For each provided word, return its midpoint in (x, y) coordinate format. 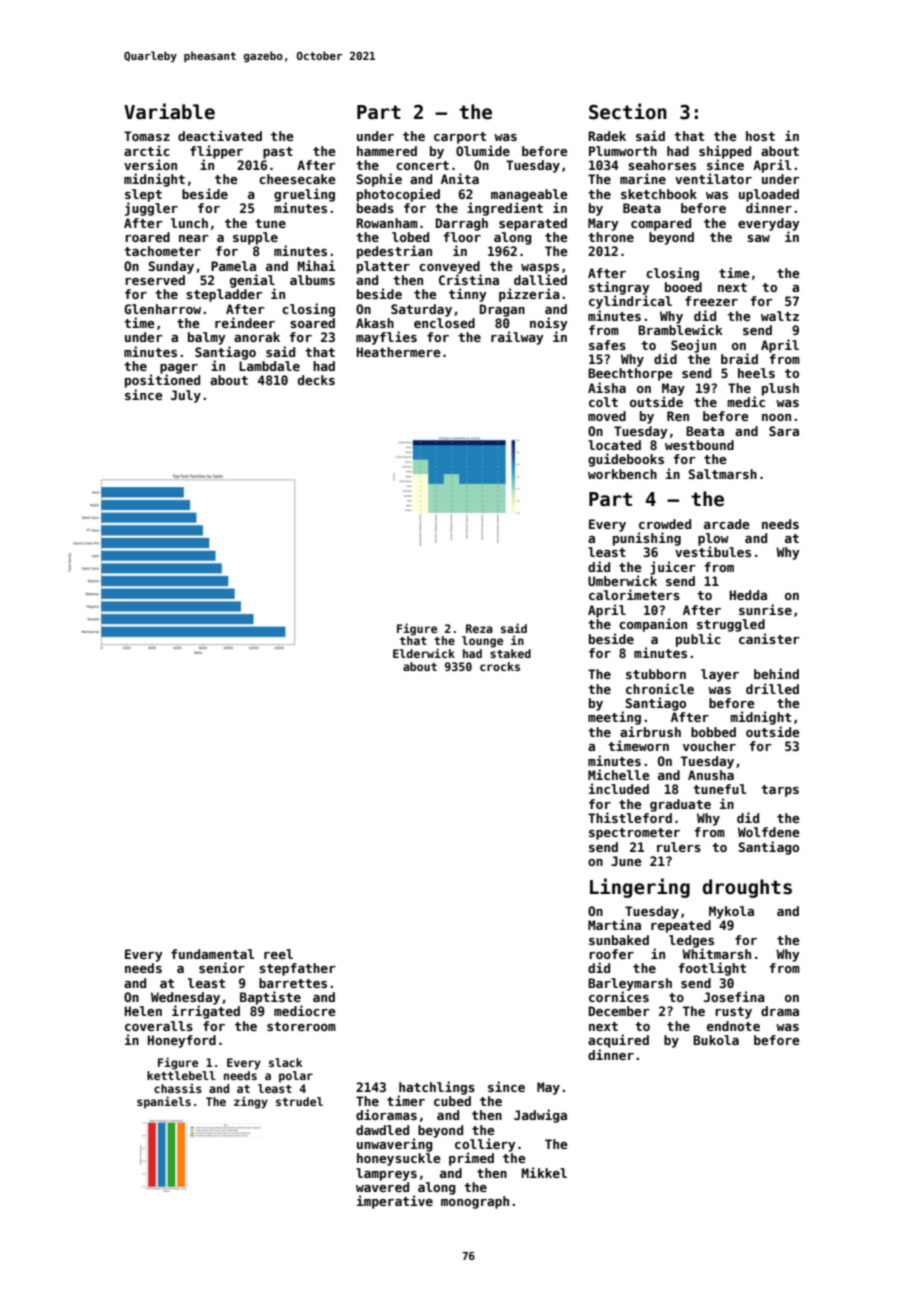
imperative (395, 1202)
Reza (479, 628)
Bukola (716, 1040)
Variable (169, 111)
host (760, 136)
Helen (143, 1011)
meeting (614, 718)
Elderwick (424, 653)
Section (628, 111)
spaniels (164, 1102)
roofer (611, 954)
